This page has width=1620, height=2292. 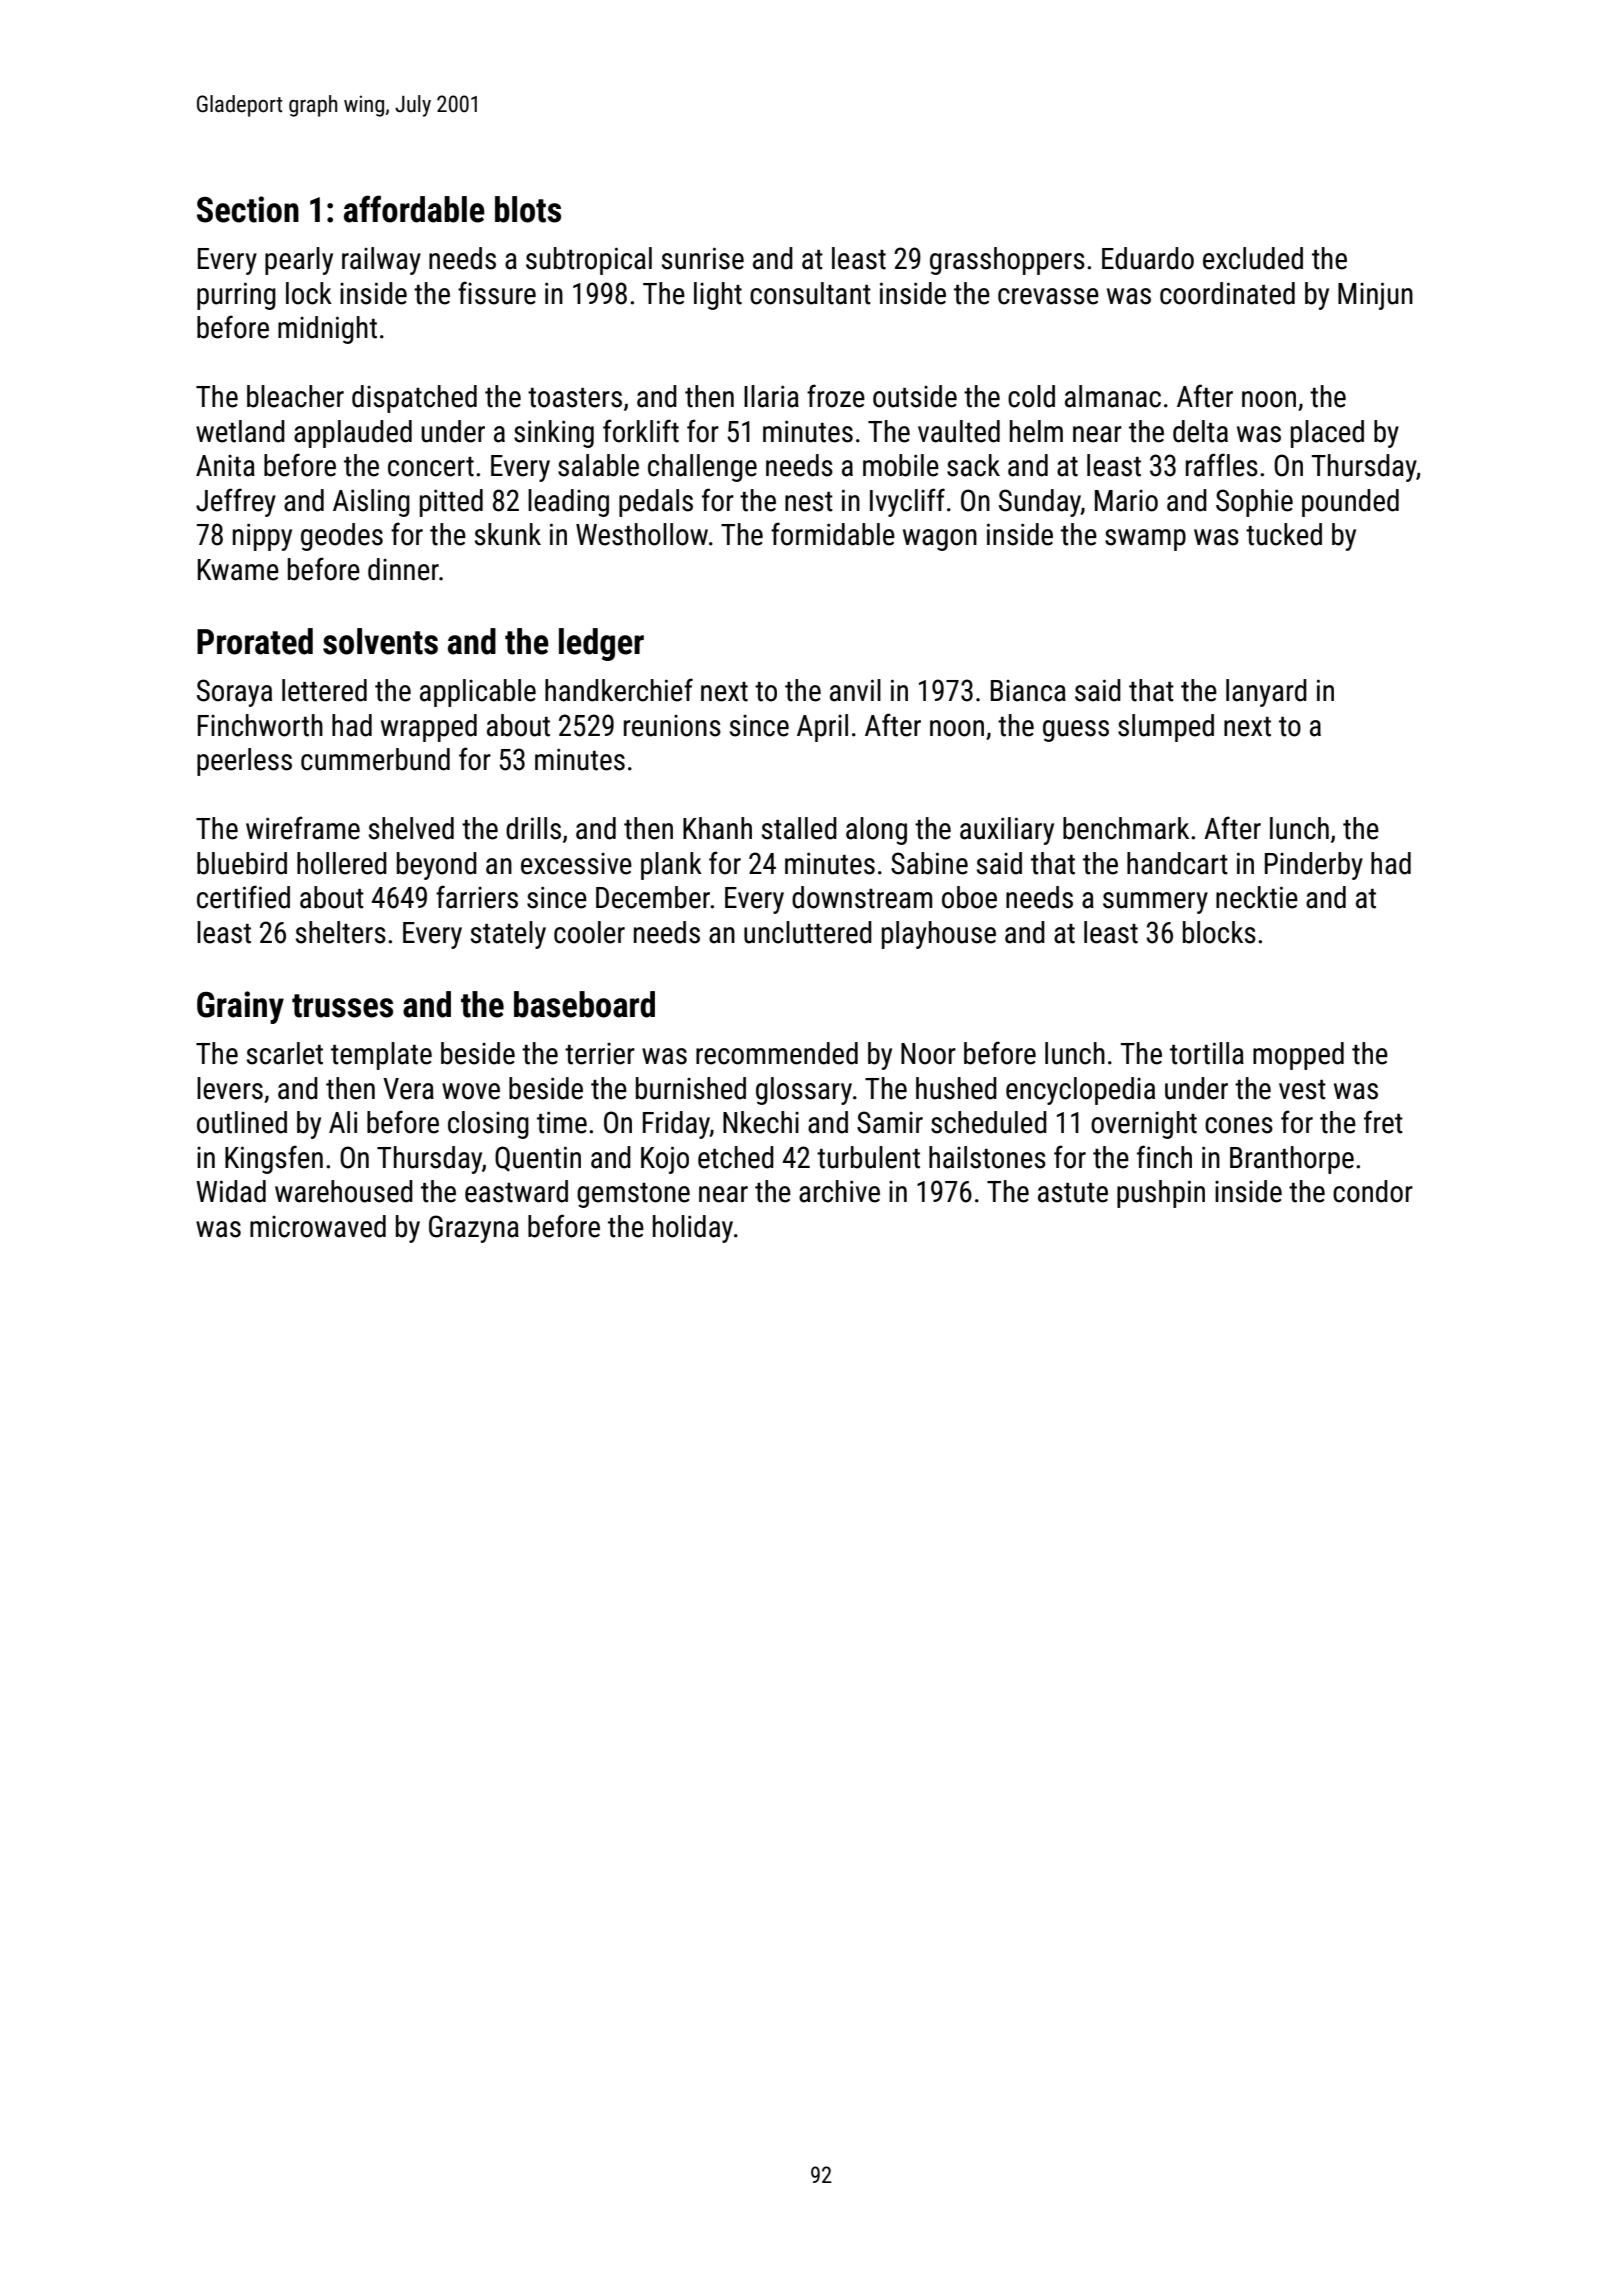 I want to click on scheduled, so click(x=989, y=1122).
